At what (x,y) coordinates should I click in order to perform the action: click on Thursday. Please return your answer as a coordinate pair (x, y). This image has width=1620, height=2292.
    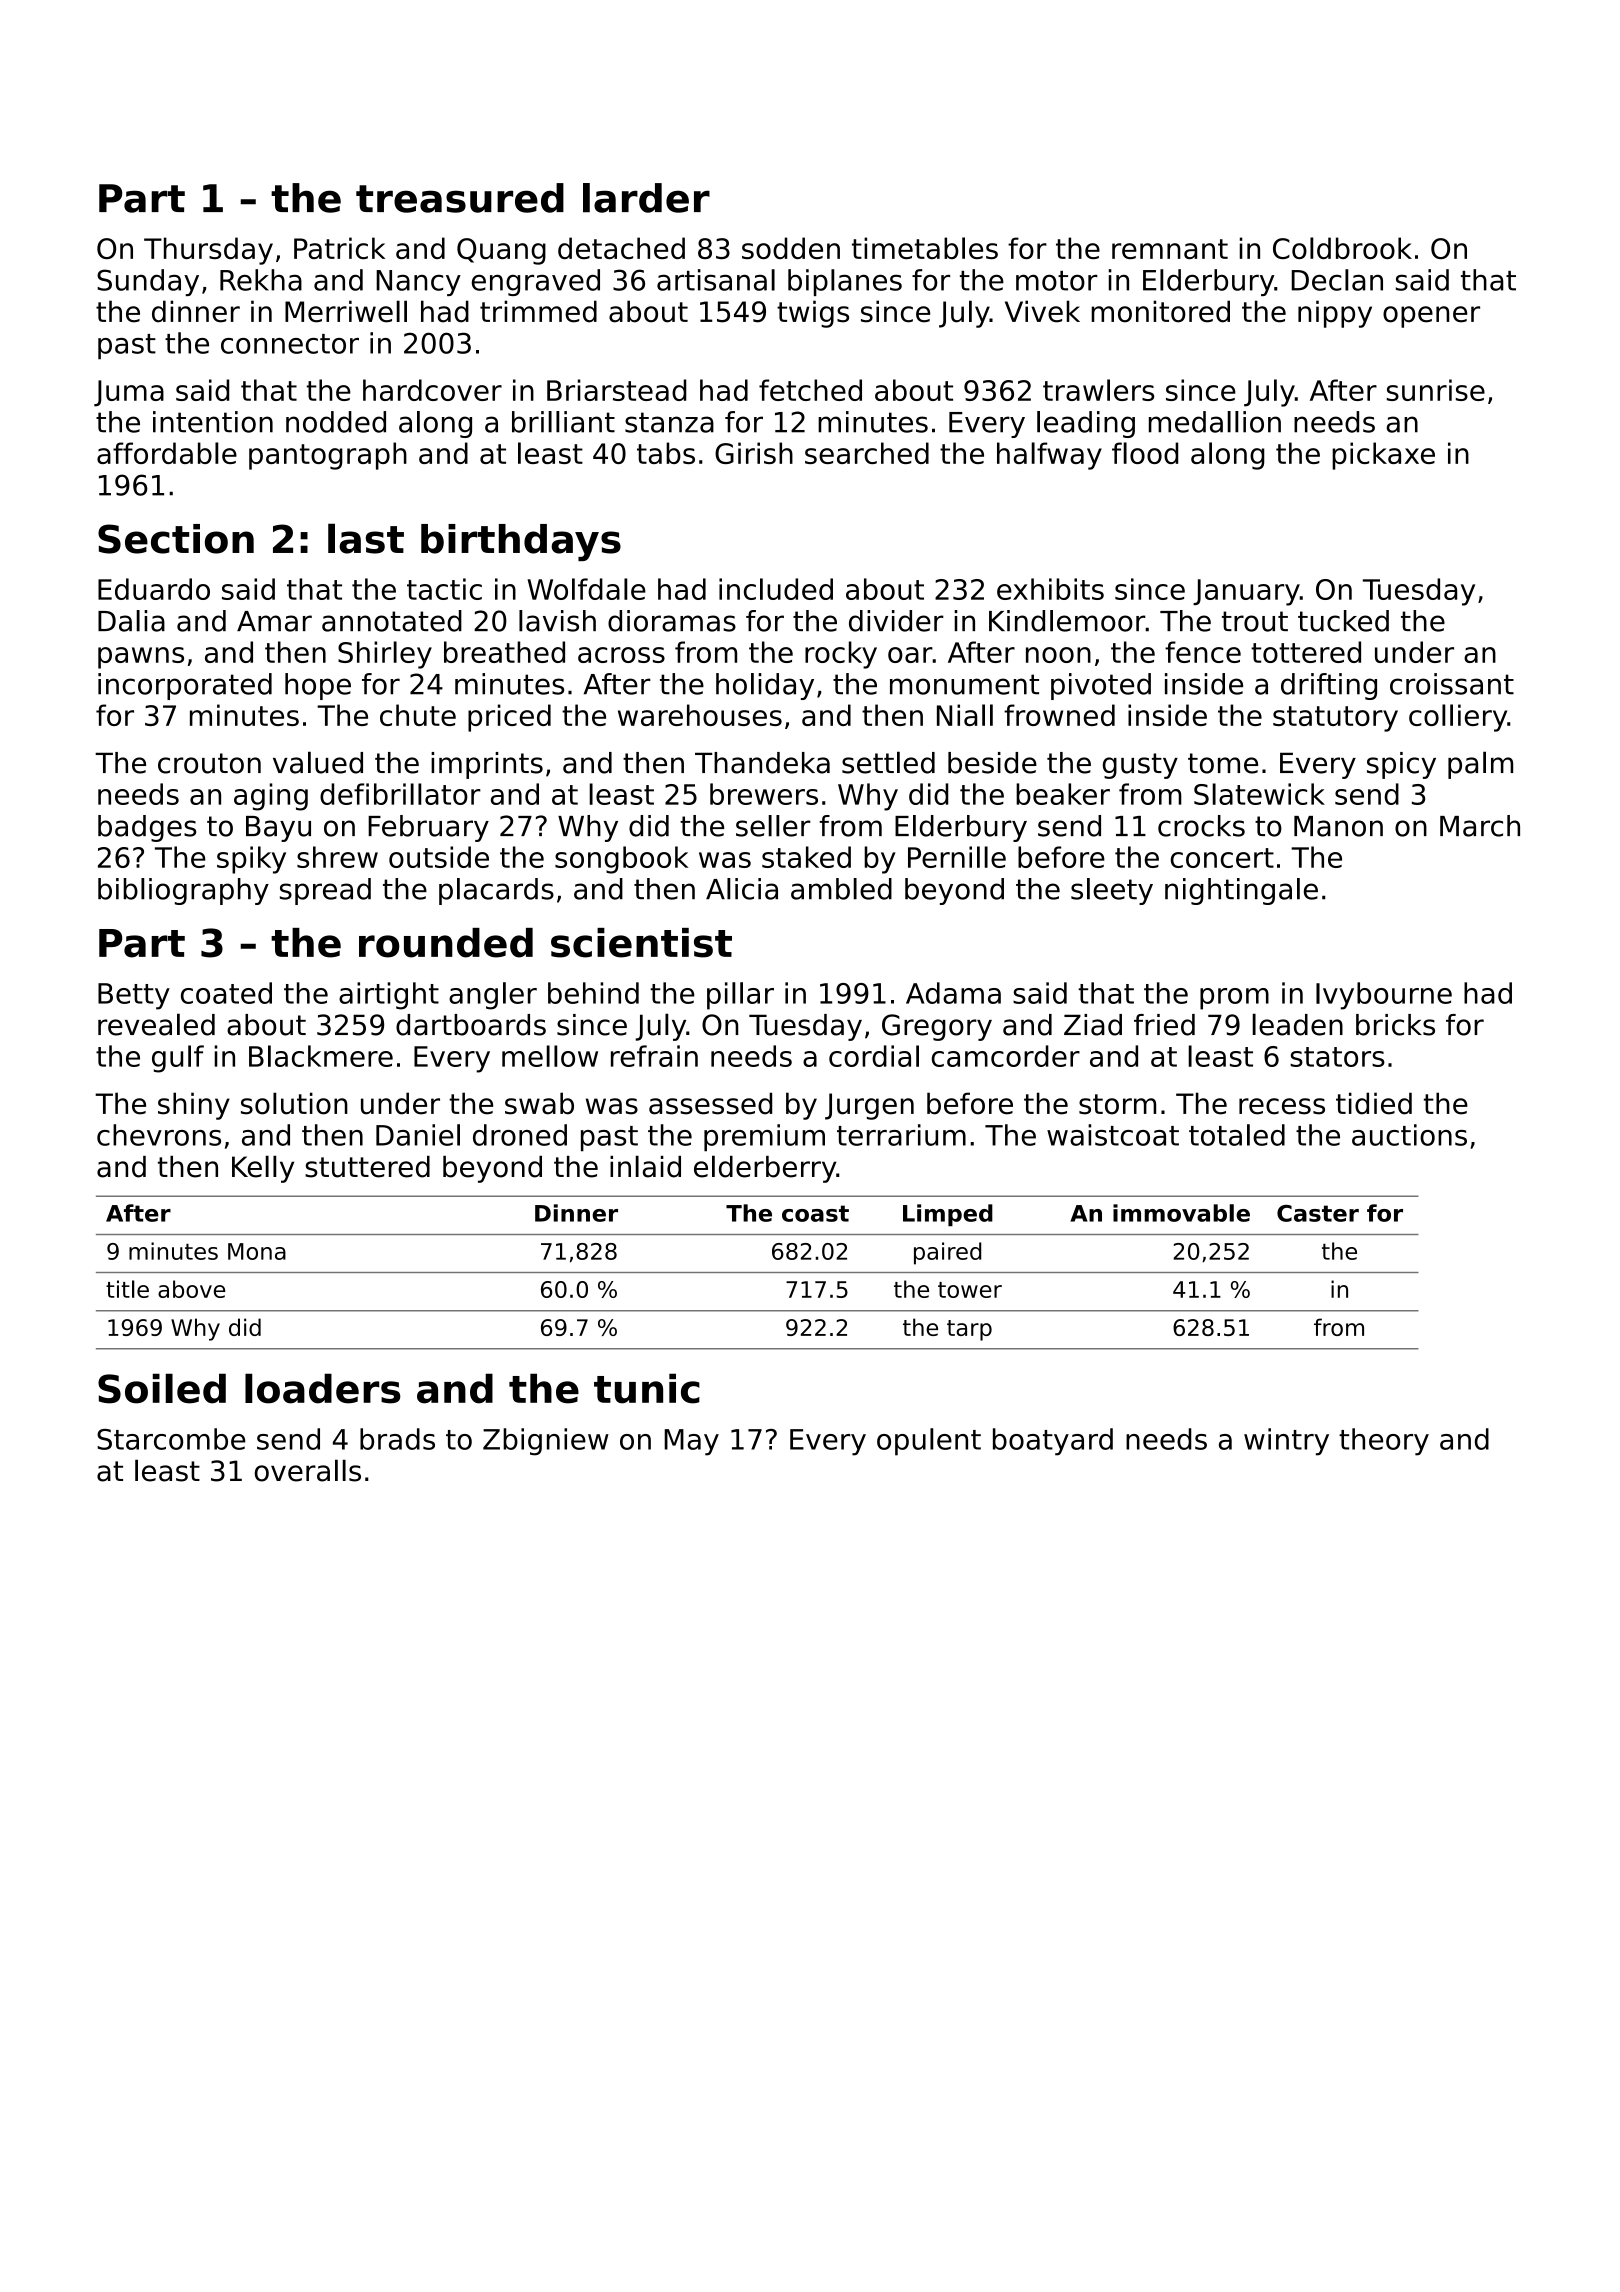
    Looking at the image, I should click on (208, 251).
